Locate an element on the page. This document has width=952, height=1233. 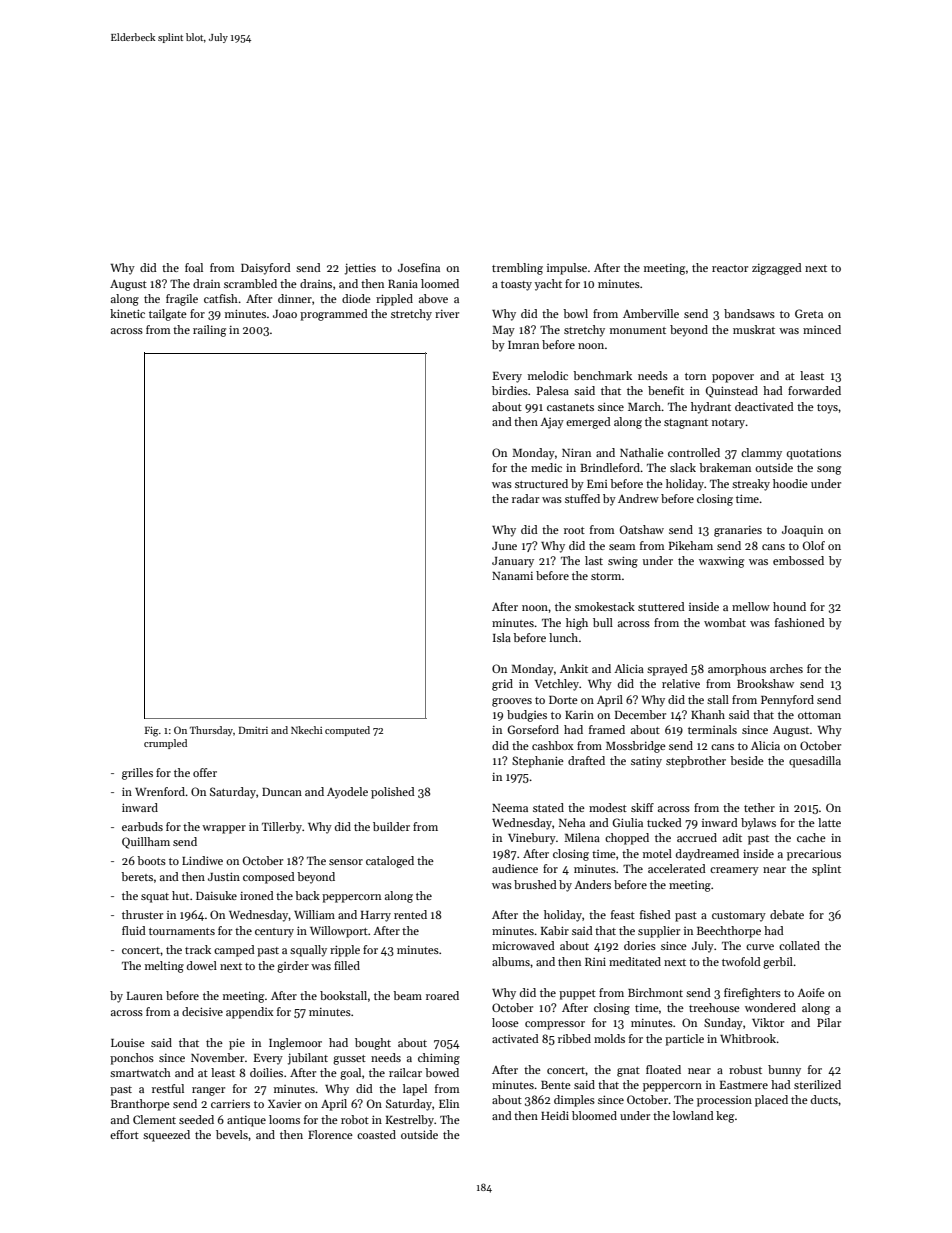
fashioned is located at coordinates (800, 622).
